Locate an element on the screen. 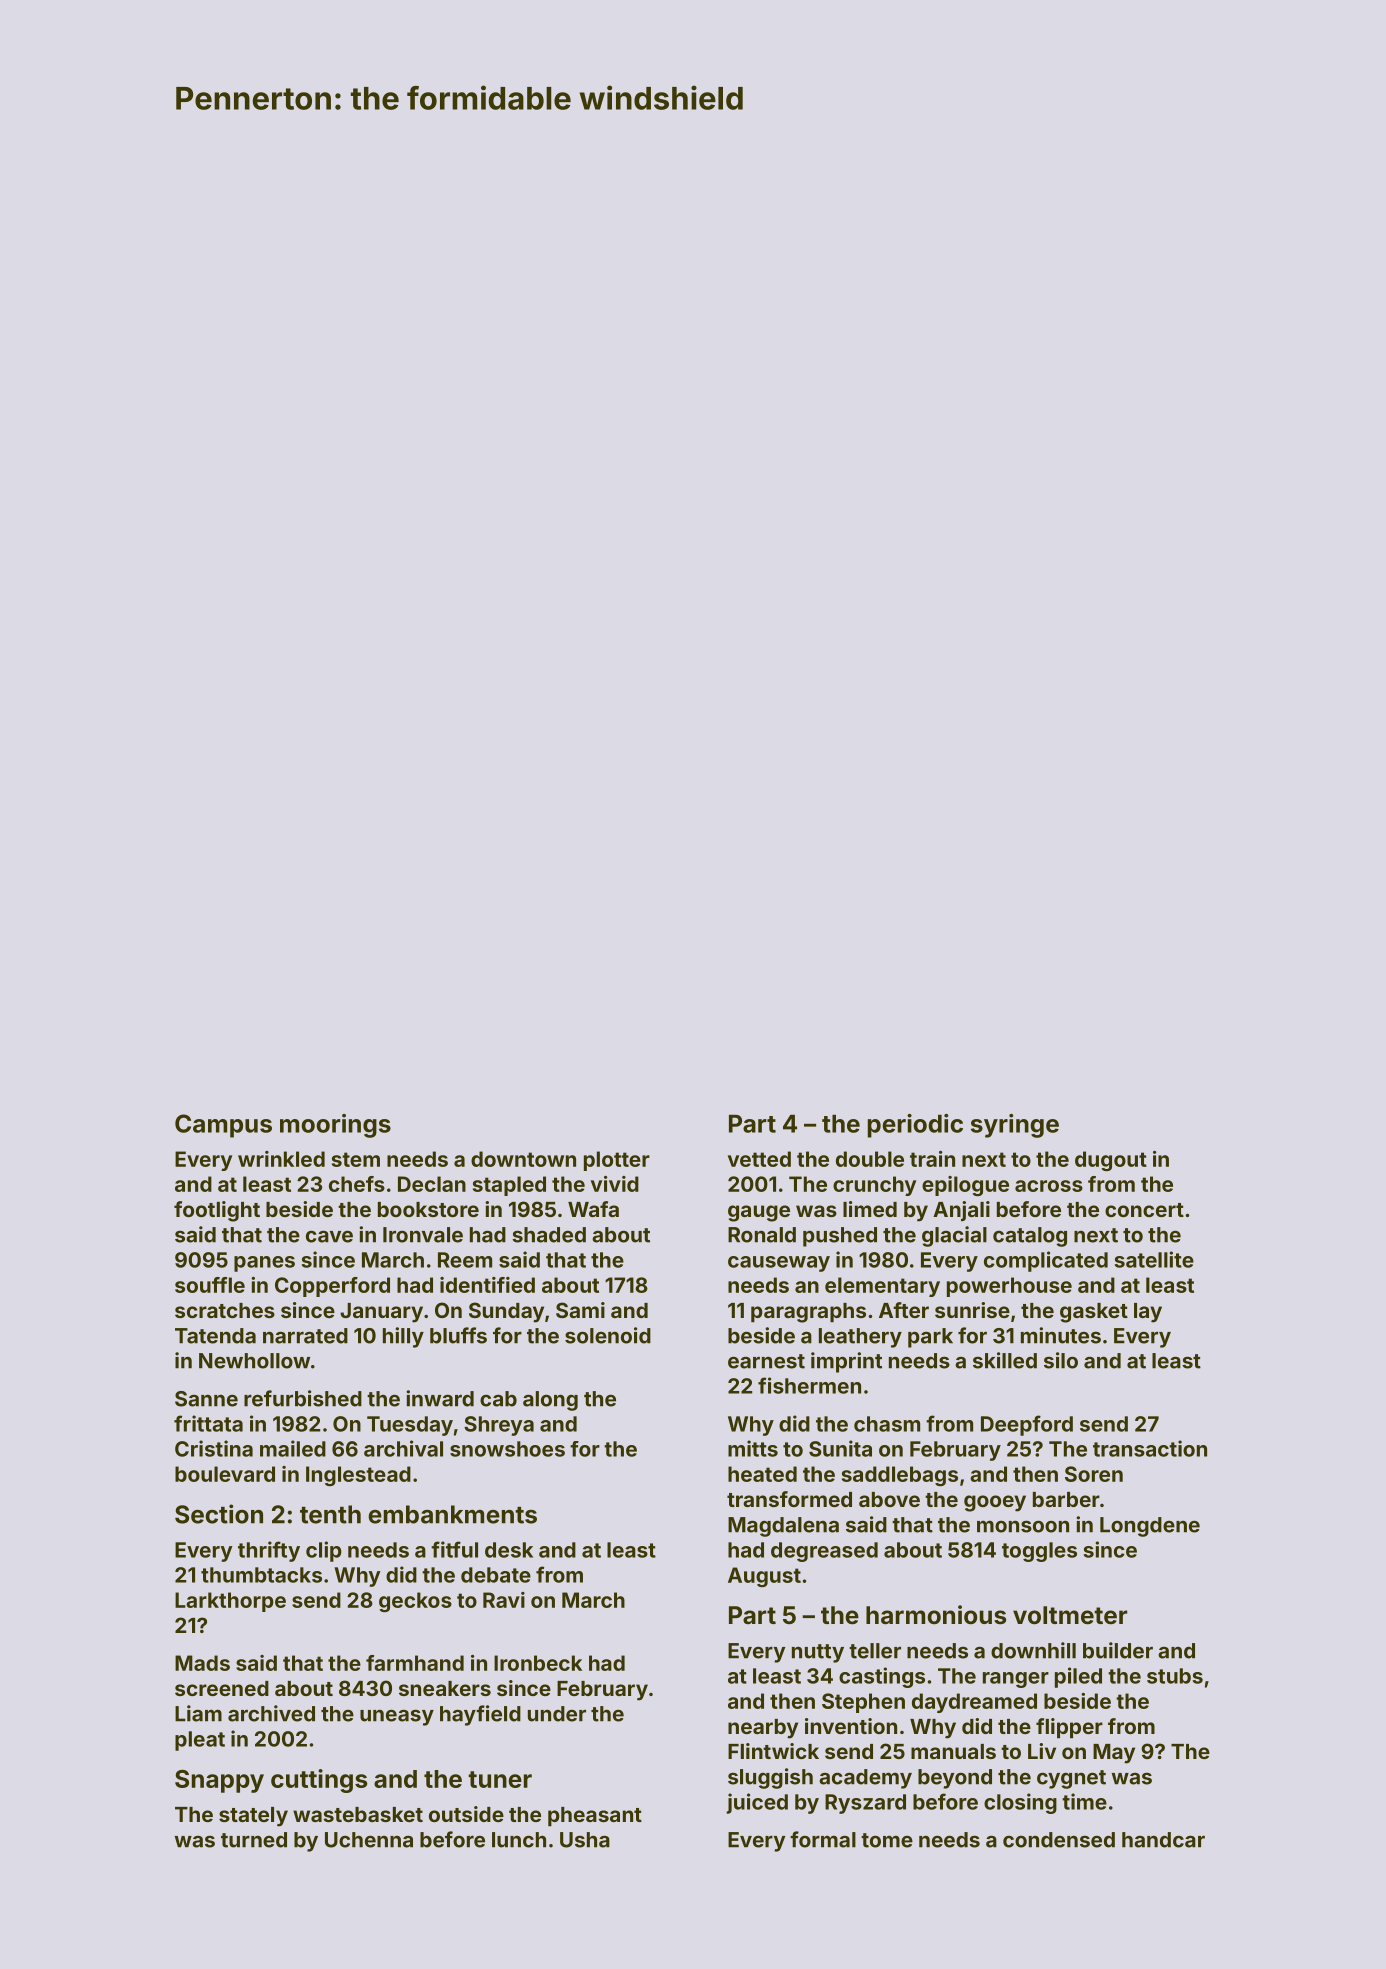 Image resolution: width=1386 pixels, height=1969 pixels. invention is located at coordinates (851, 1726).
